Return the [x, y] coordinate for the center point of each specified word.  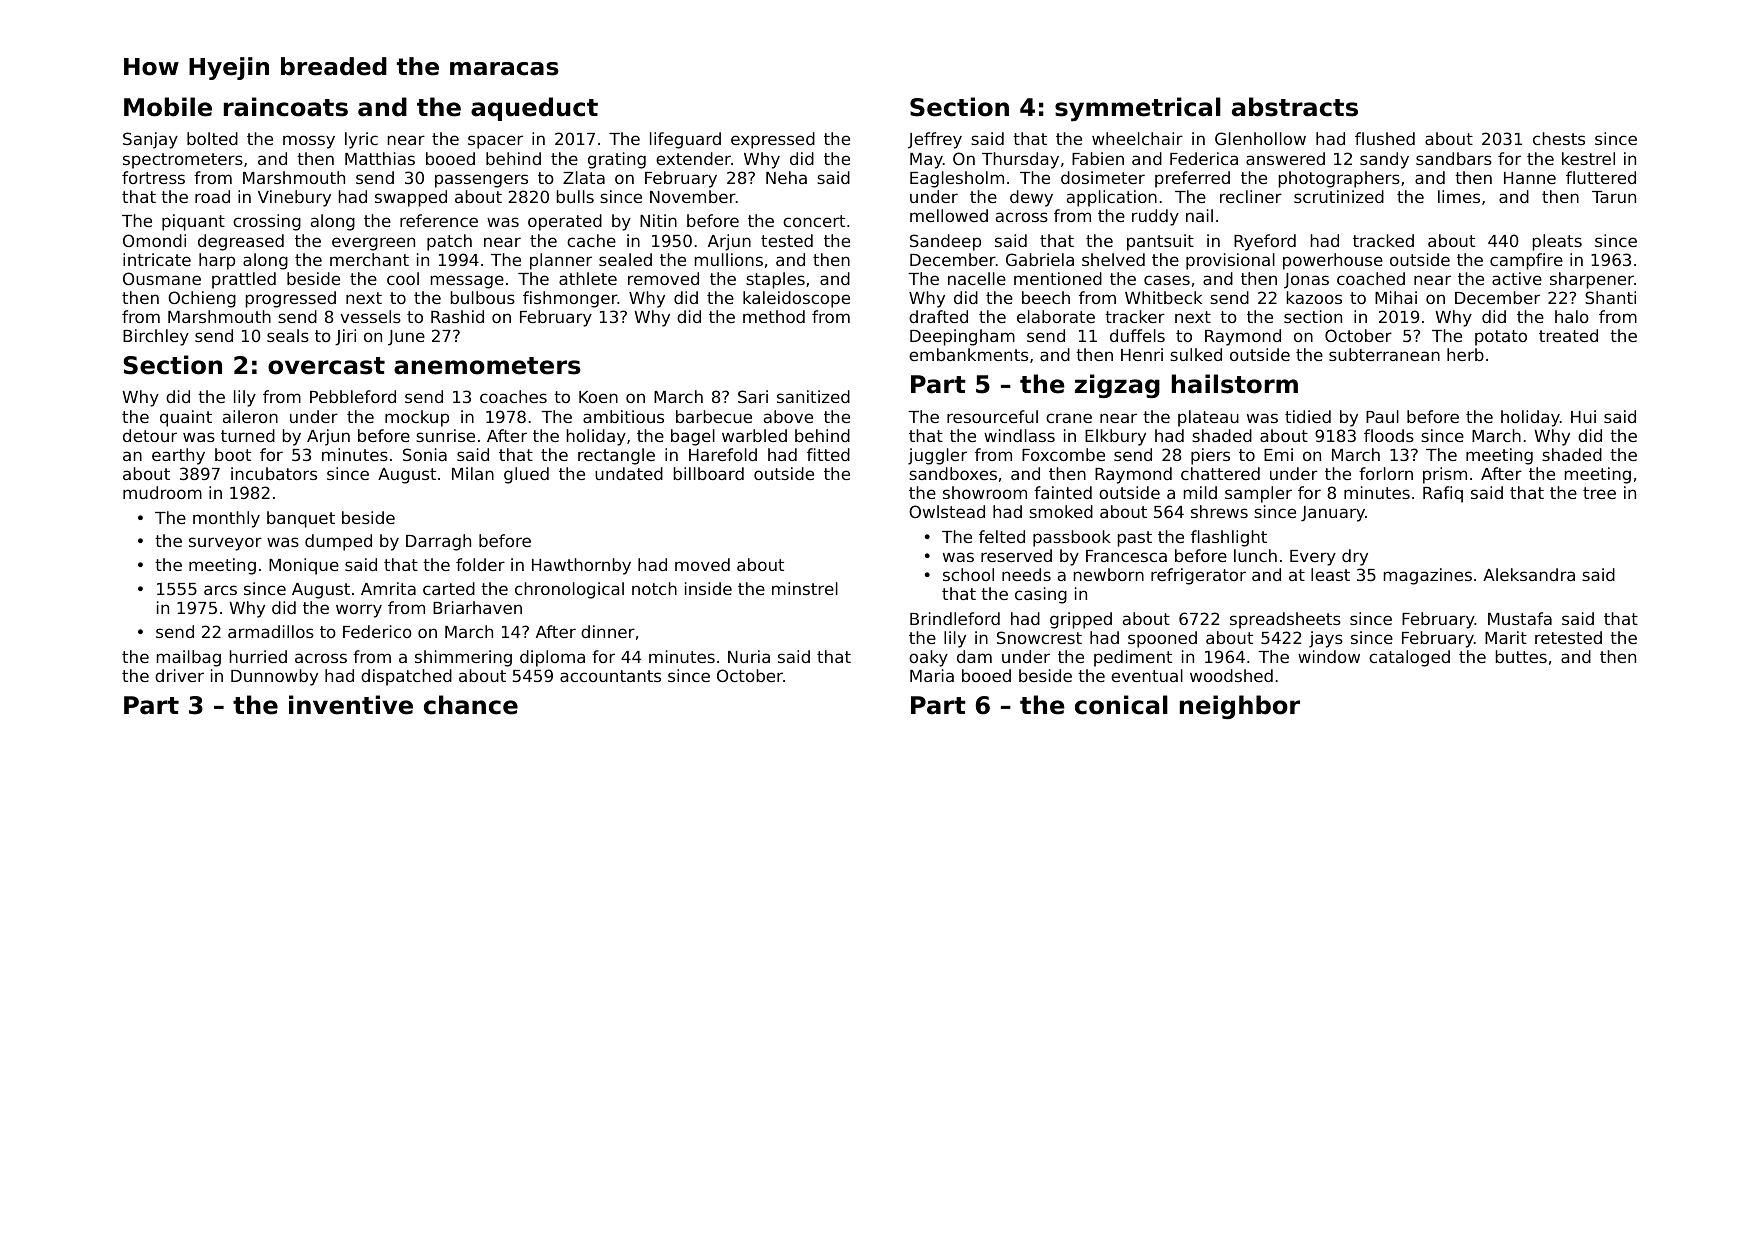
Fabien [1098, 158]
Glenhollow [1260, 138]
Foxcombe [1063, 454]
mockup [417, 418]
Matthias [380, 158]
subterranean [1384, 354]
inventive [351, 705]
